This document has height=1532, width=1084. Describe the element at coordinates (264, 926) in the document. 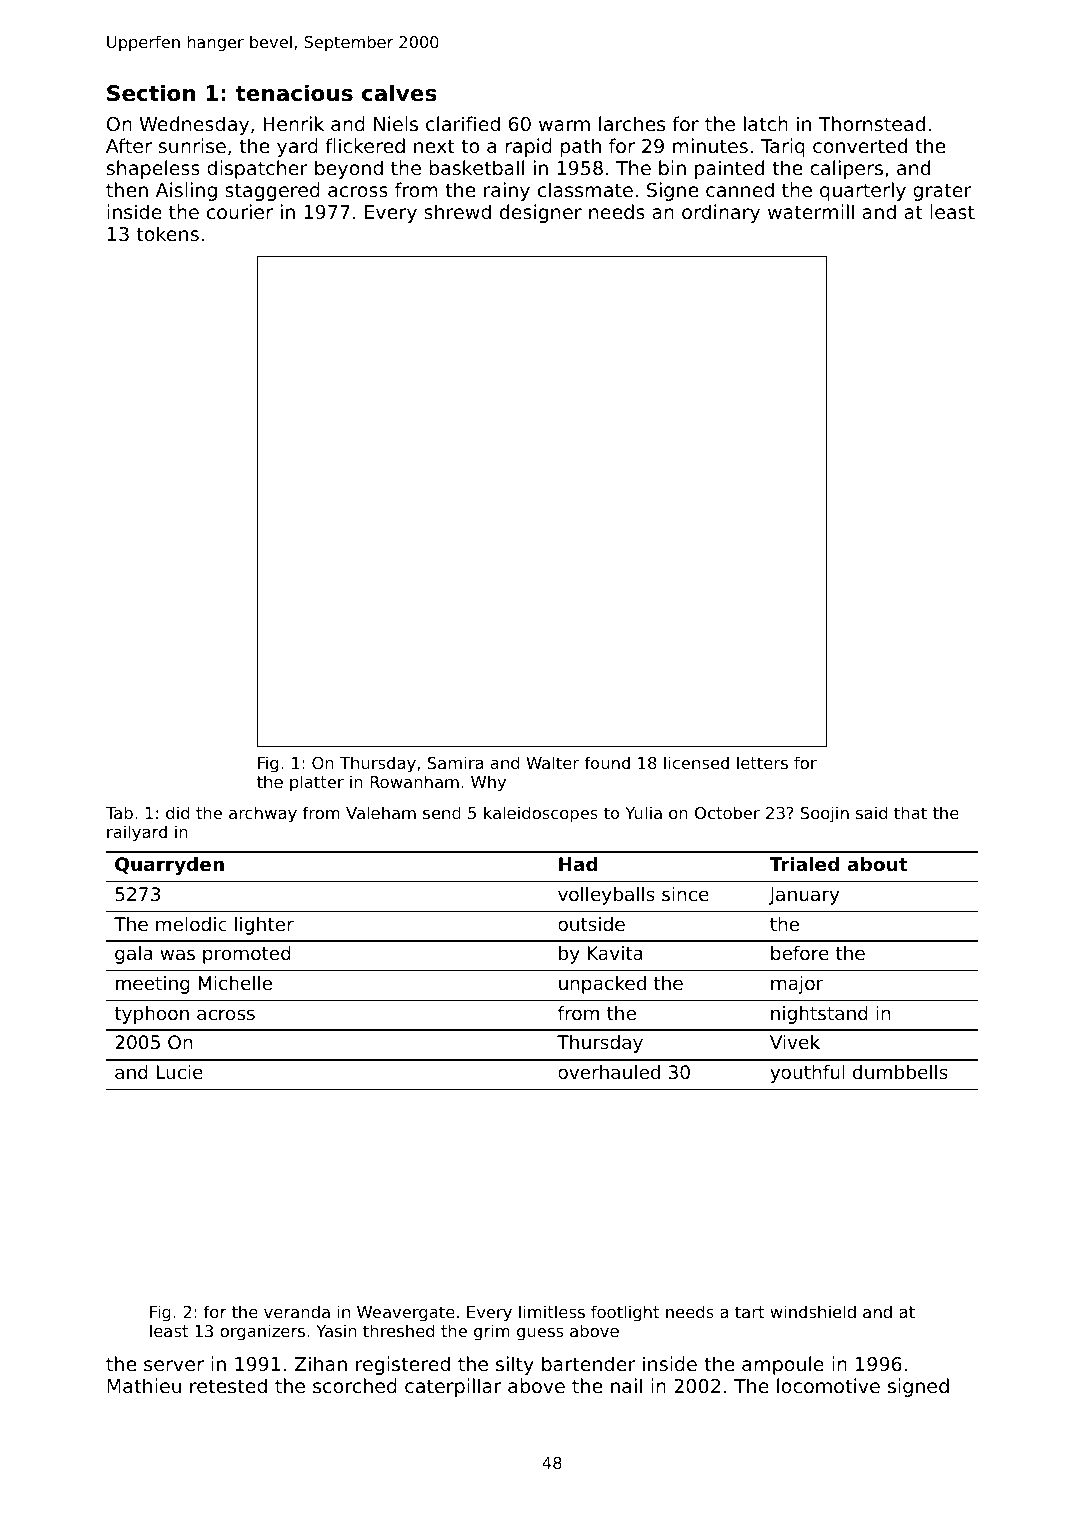

I see `lighter` at that location.
